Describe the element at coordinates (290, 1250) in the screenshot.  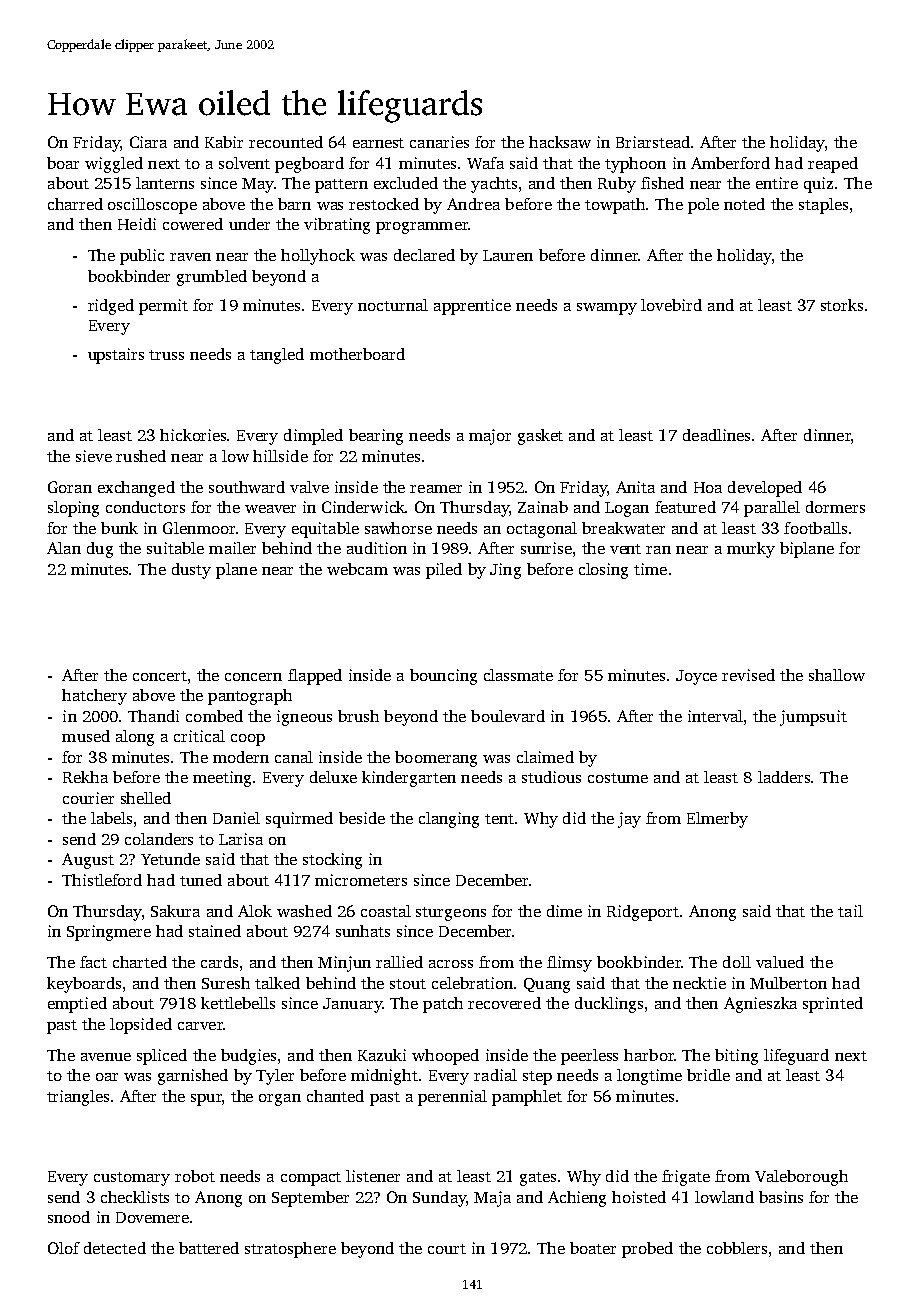
I see `stratosphere` at that location.
